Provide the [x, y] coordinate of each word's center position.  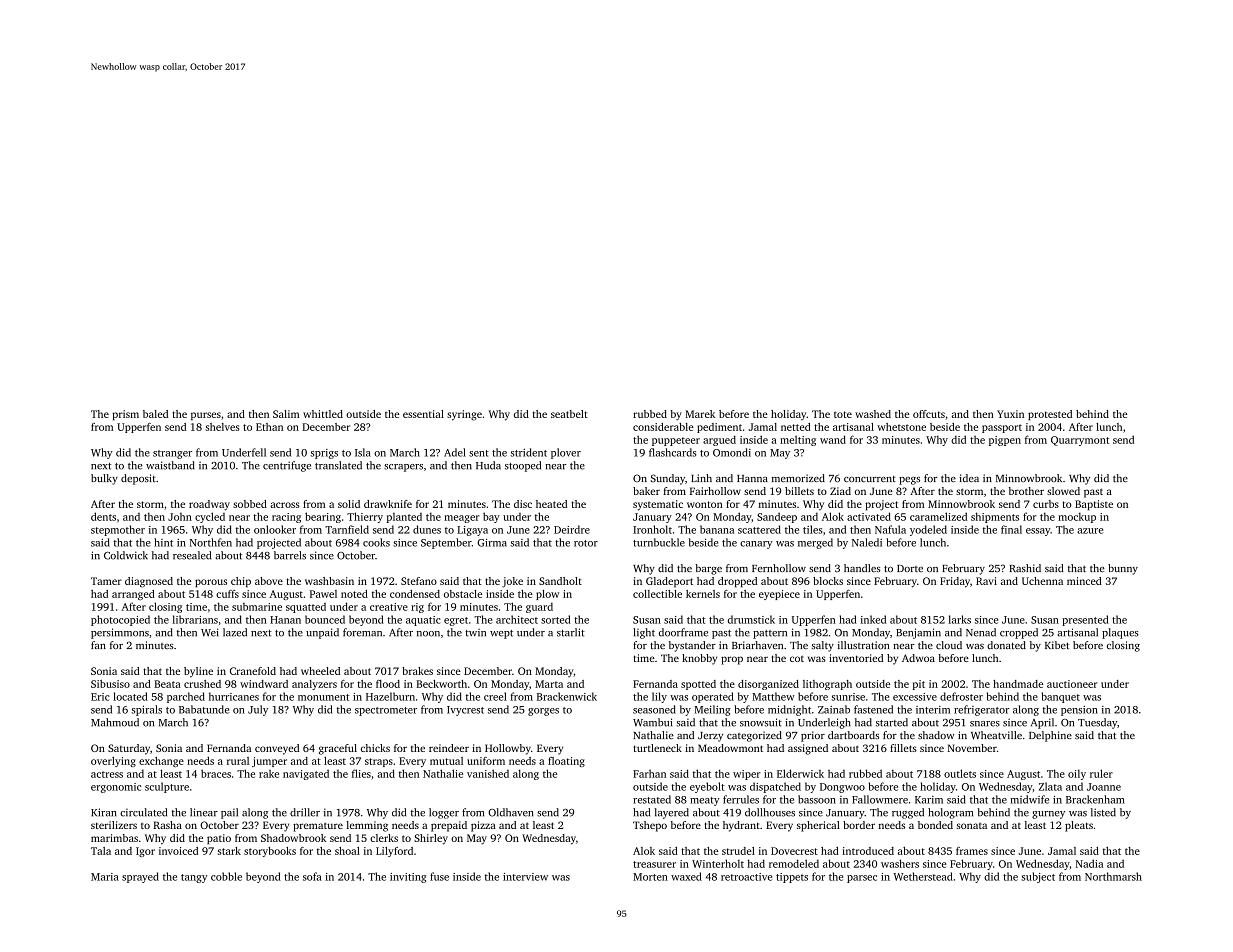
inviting [408, 878]
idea [969, 478]
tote [843, 414]
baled [155, 414]
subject [1038, 877]
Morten [650, 877]
